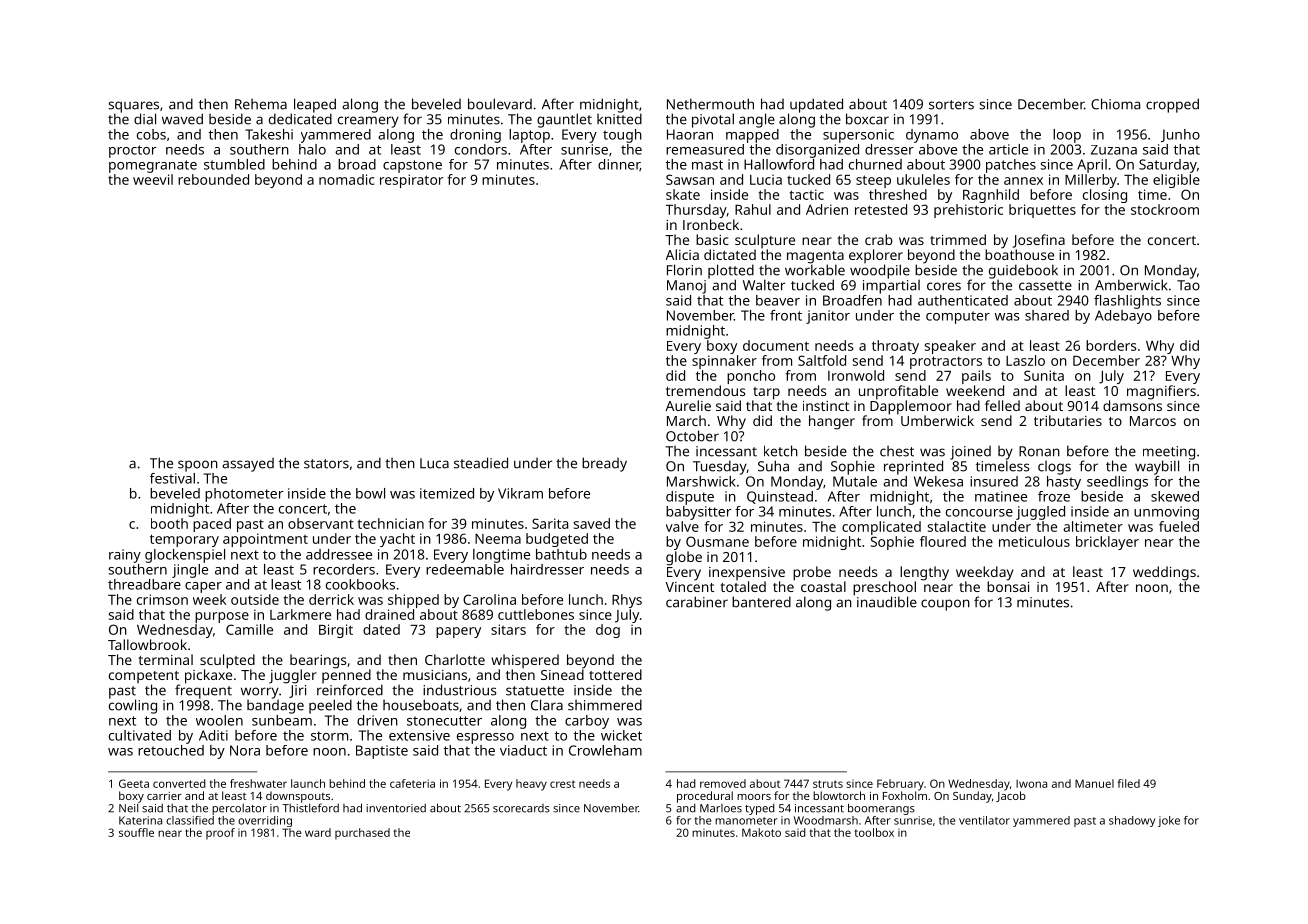 The height and width of the screenshot is (924, 1308). What do you see at coordinates (144, 584) in the screenshot?
I see `threadbare` at bounding box center [144, 584].
